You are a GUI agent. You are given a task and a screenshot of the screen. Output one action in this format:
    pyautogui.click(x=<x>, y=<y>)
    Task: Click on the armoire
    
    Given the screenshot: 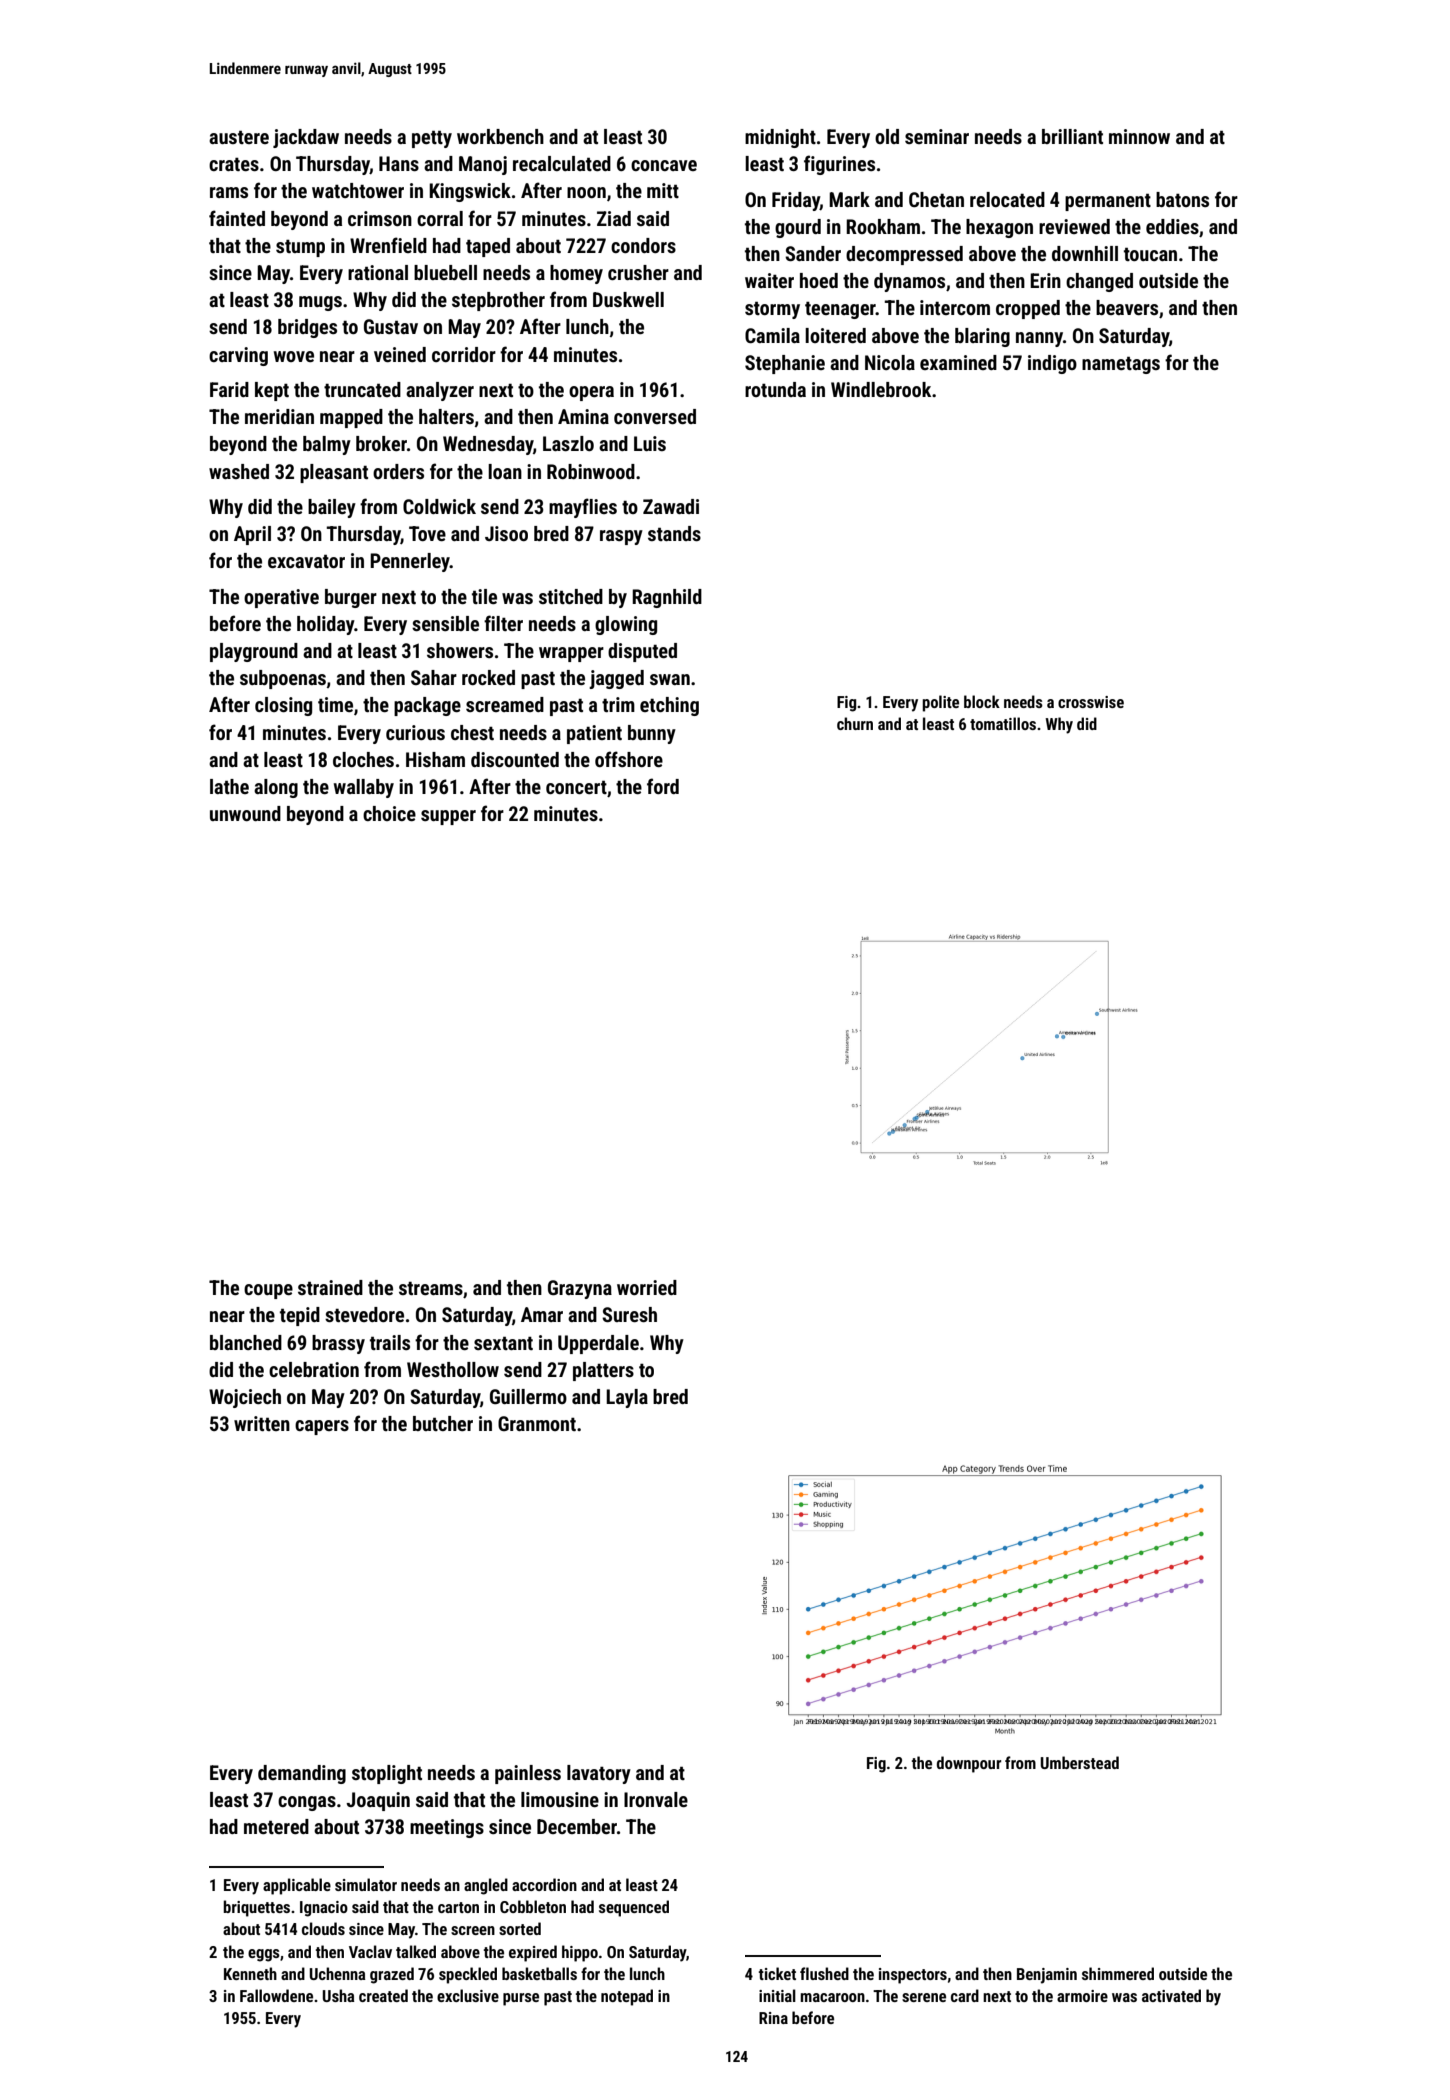 What is the action you would take?
    pyautogui.click(x=1082, y=1996)
